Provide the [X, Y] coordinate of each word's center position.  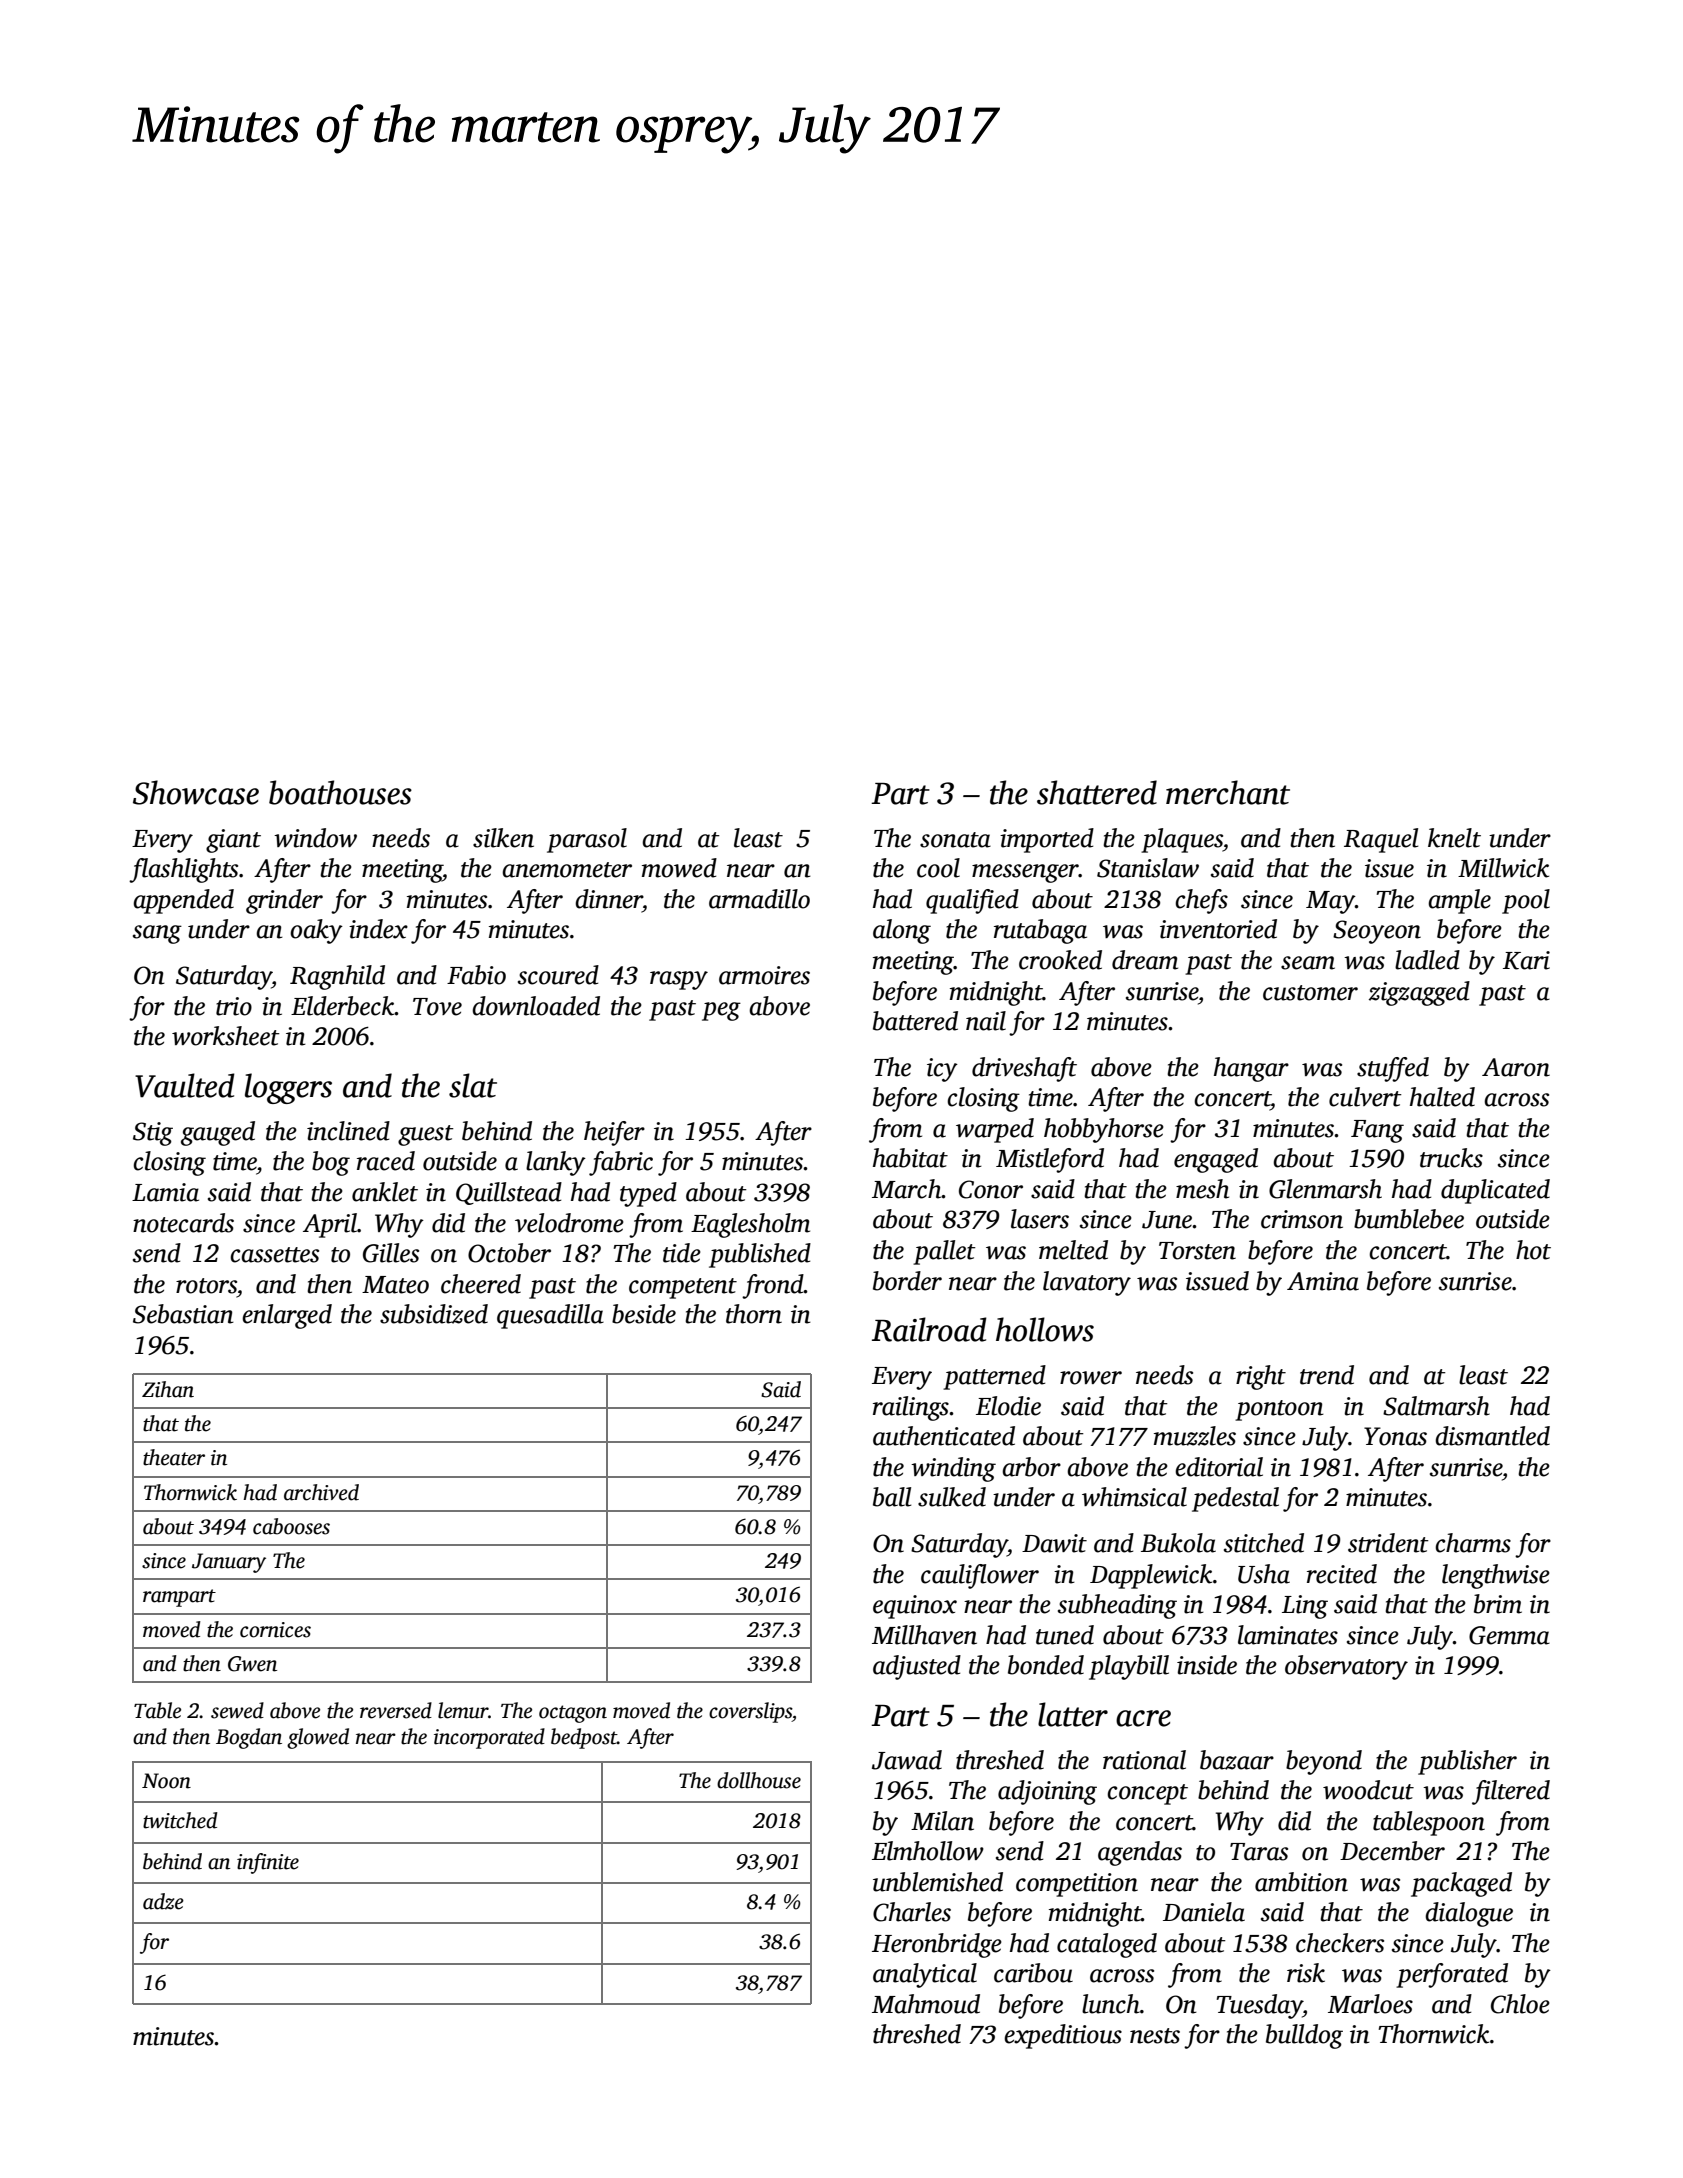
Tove [437, 1007]
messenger [1025, 873]
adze [163, 1901]
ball [892, 1497]
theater [174, 1457]
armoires [764, 975]
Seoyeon [1377, 932]
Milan [942, 1821]
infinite [268, 1863]
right [1261, 1377]
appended [183, 901]
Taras [1259, 1852]
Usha [1264, 1574]
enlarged [287, 1316]
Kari [1526, 960]
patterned [994, 1377]
